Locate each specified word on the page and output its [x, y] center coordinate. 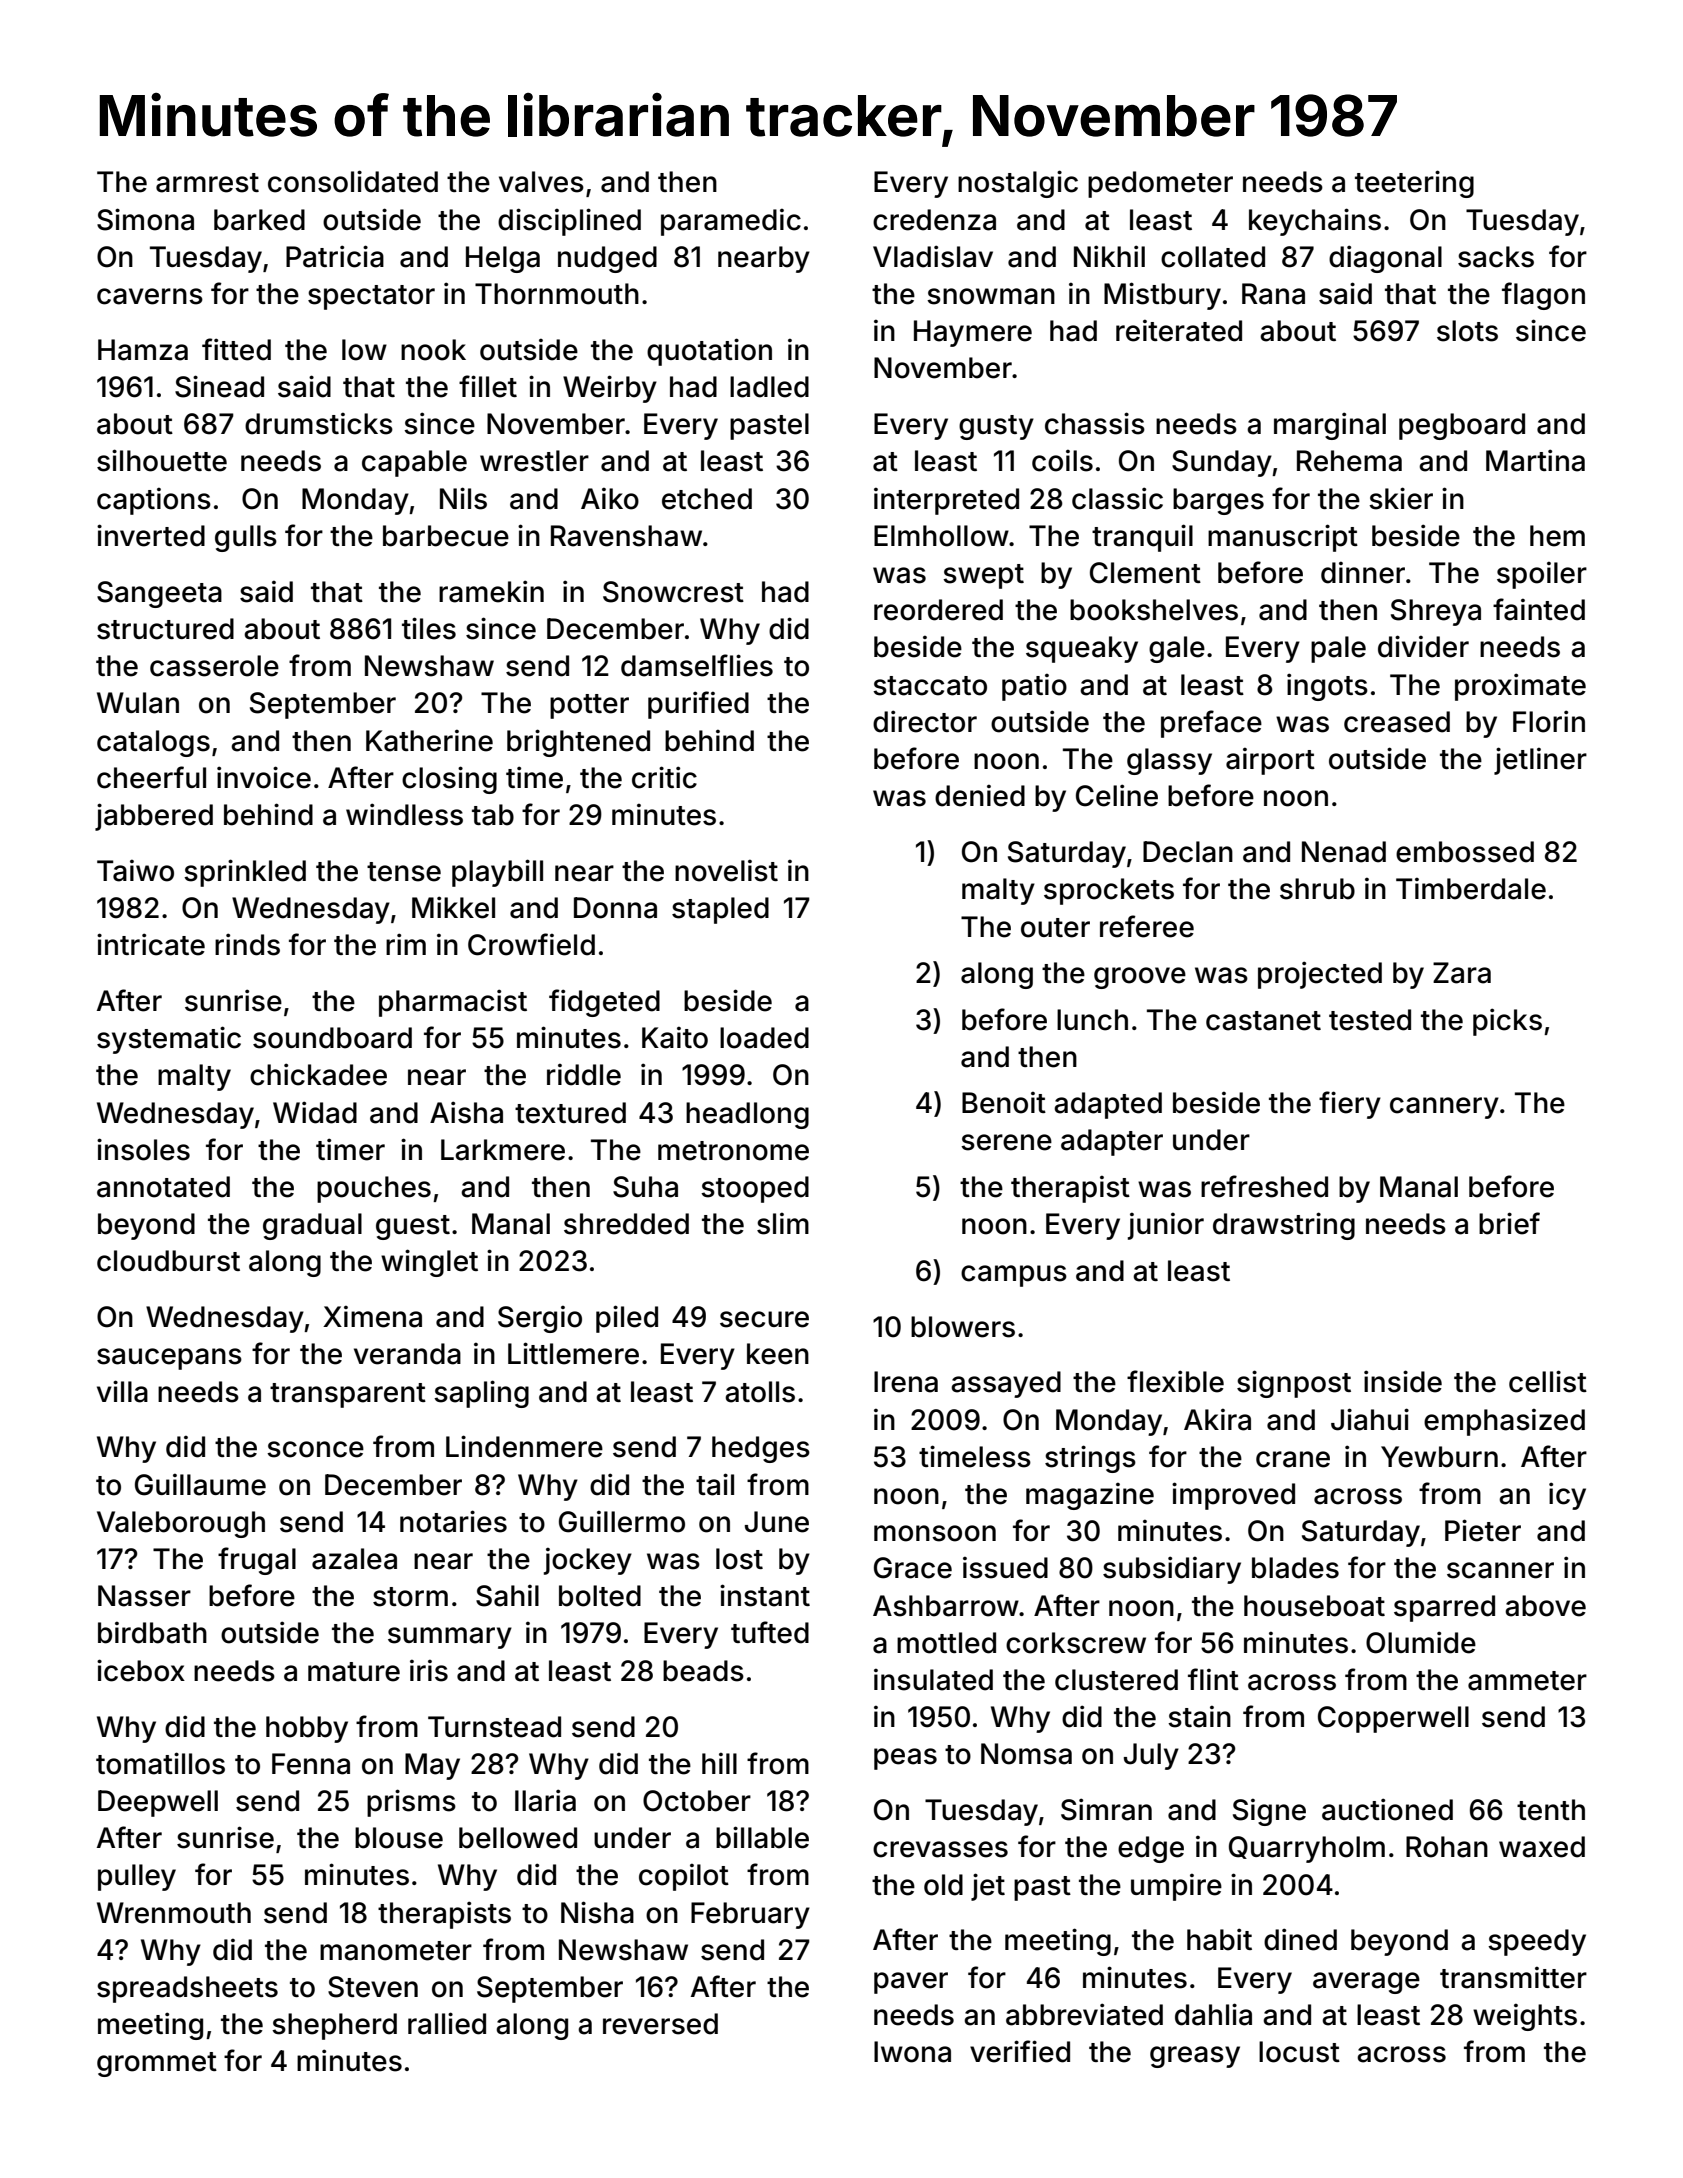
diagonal [1385, 259]
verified [1020, 2051]
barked [259, 220]
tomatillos [160, 1763]
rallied [447, 2023]
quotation [709, 352]
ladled [769, 387]
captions [154, 501]
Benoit [1004, 1102]
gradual [312, 1226]
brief [1509, 1223]
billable [762, 1837]
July [1151, 1756]
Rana [1273, 294]
